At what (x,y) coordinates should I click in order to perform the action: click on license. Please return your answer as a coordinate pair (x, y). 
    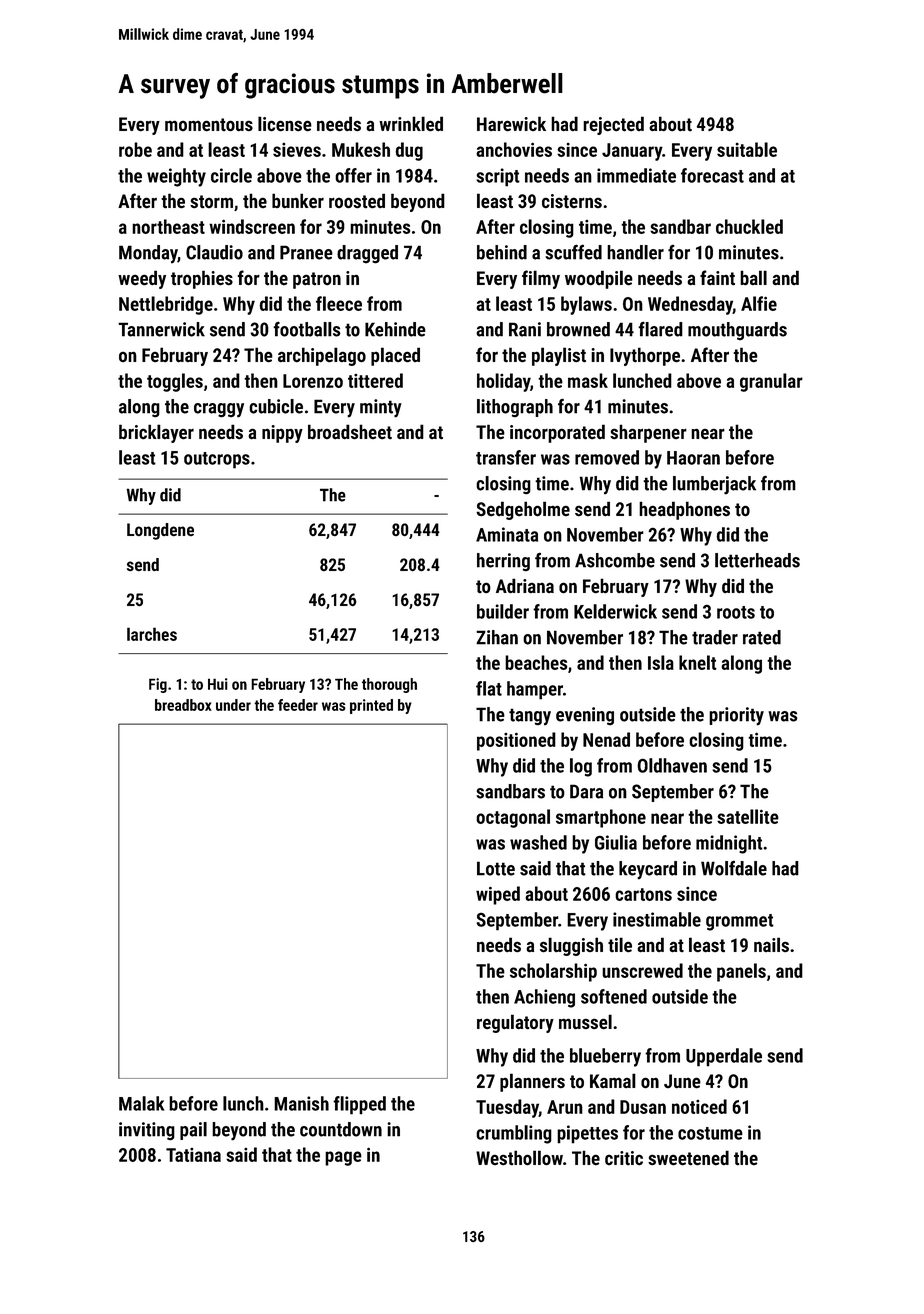
    Looking at the image, I should click on (285, 124).
